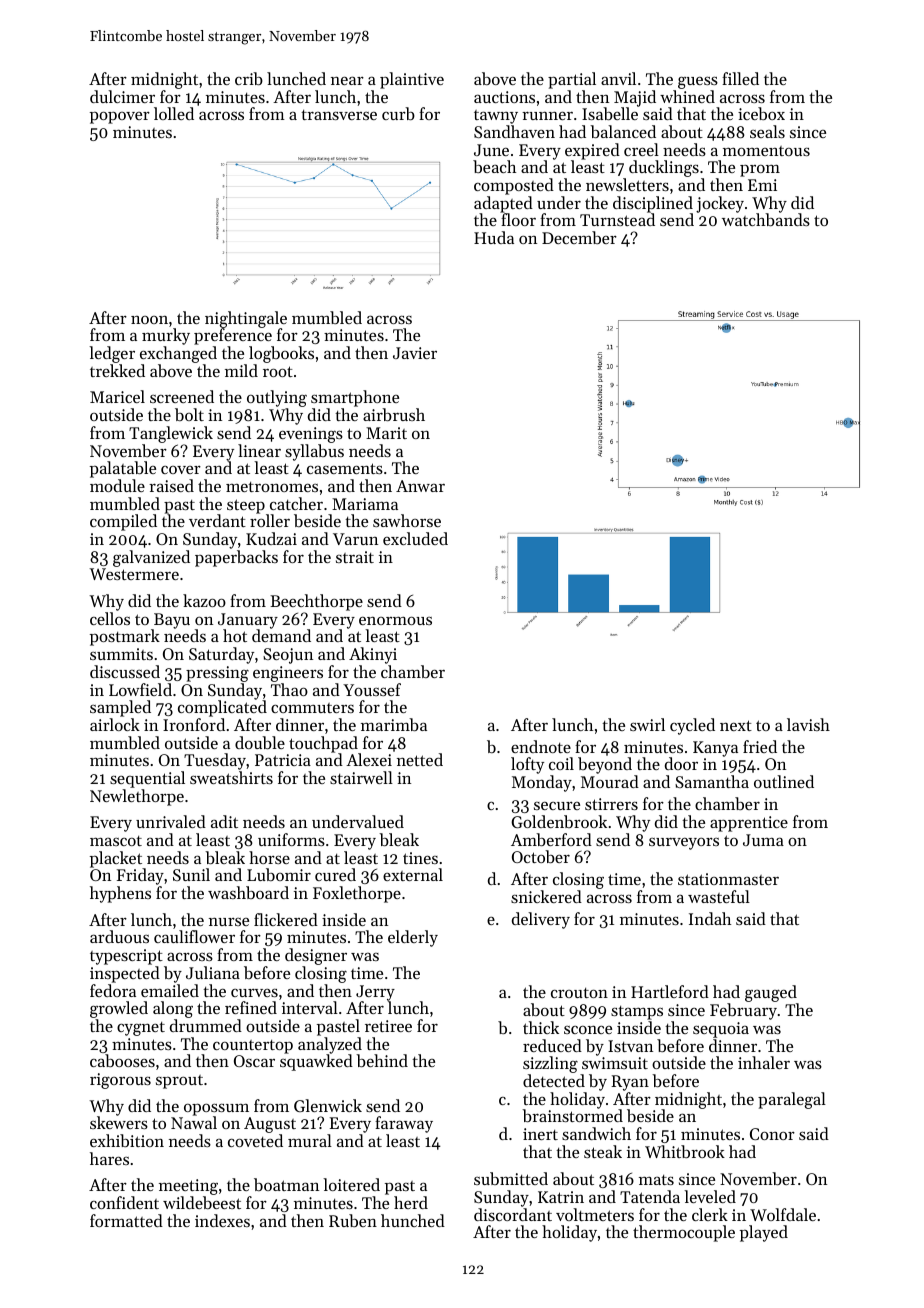 The height and width of the screenshot is (1308, 924). Describe the element at coordinates (224, 821) in the screenshot. I see `adit` at that location.
